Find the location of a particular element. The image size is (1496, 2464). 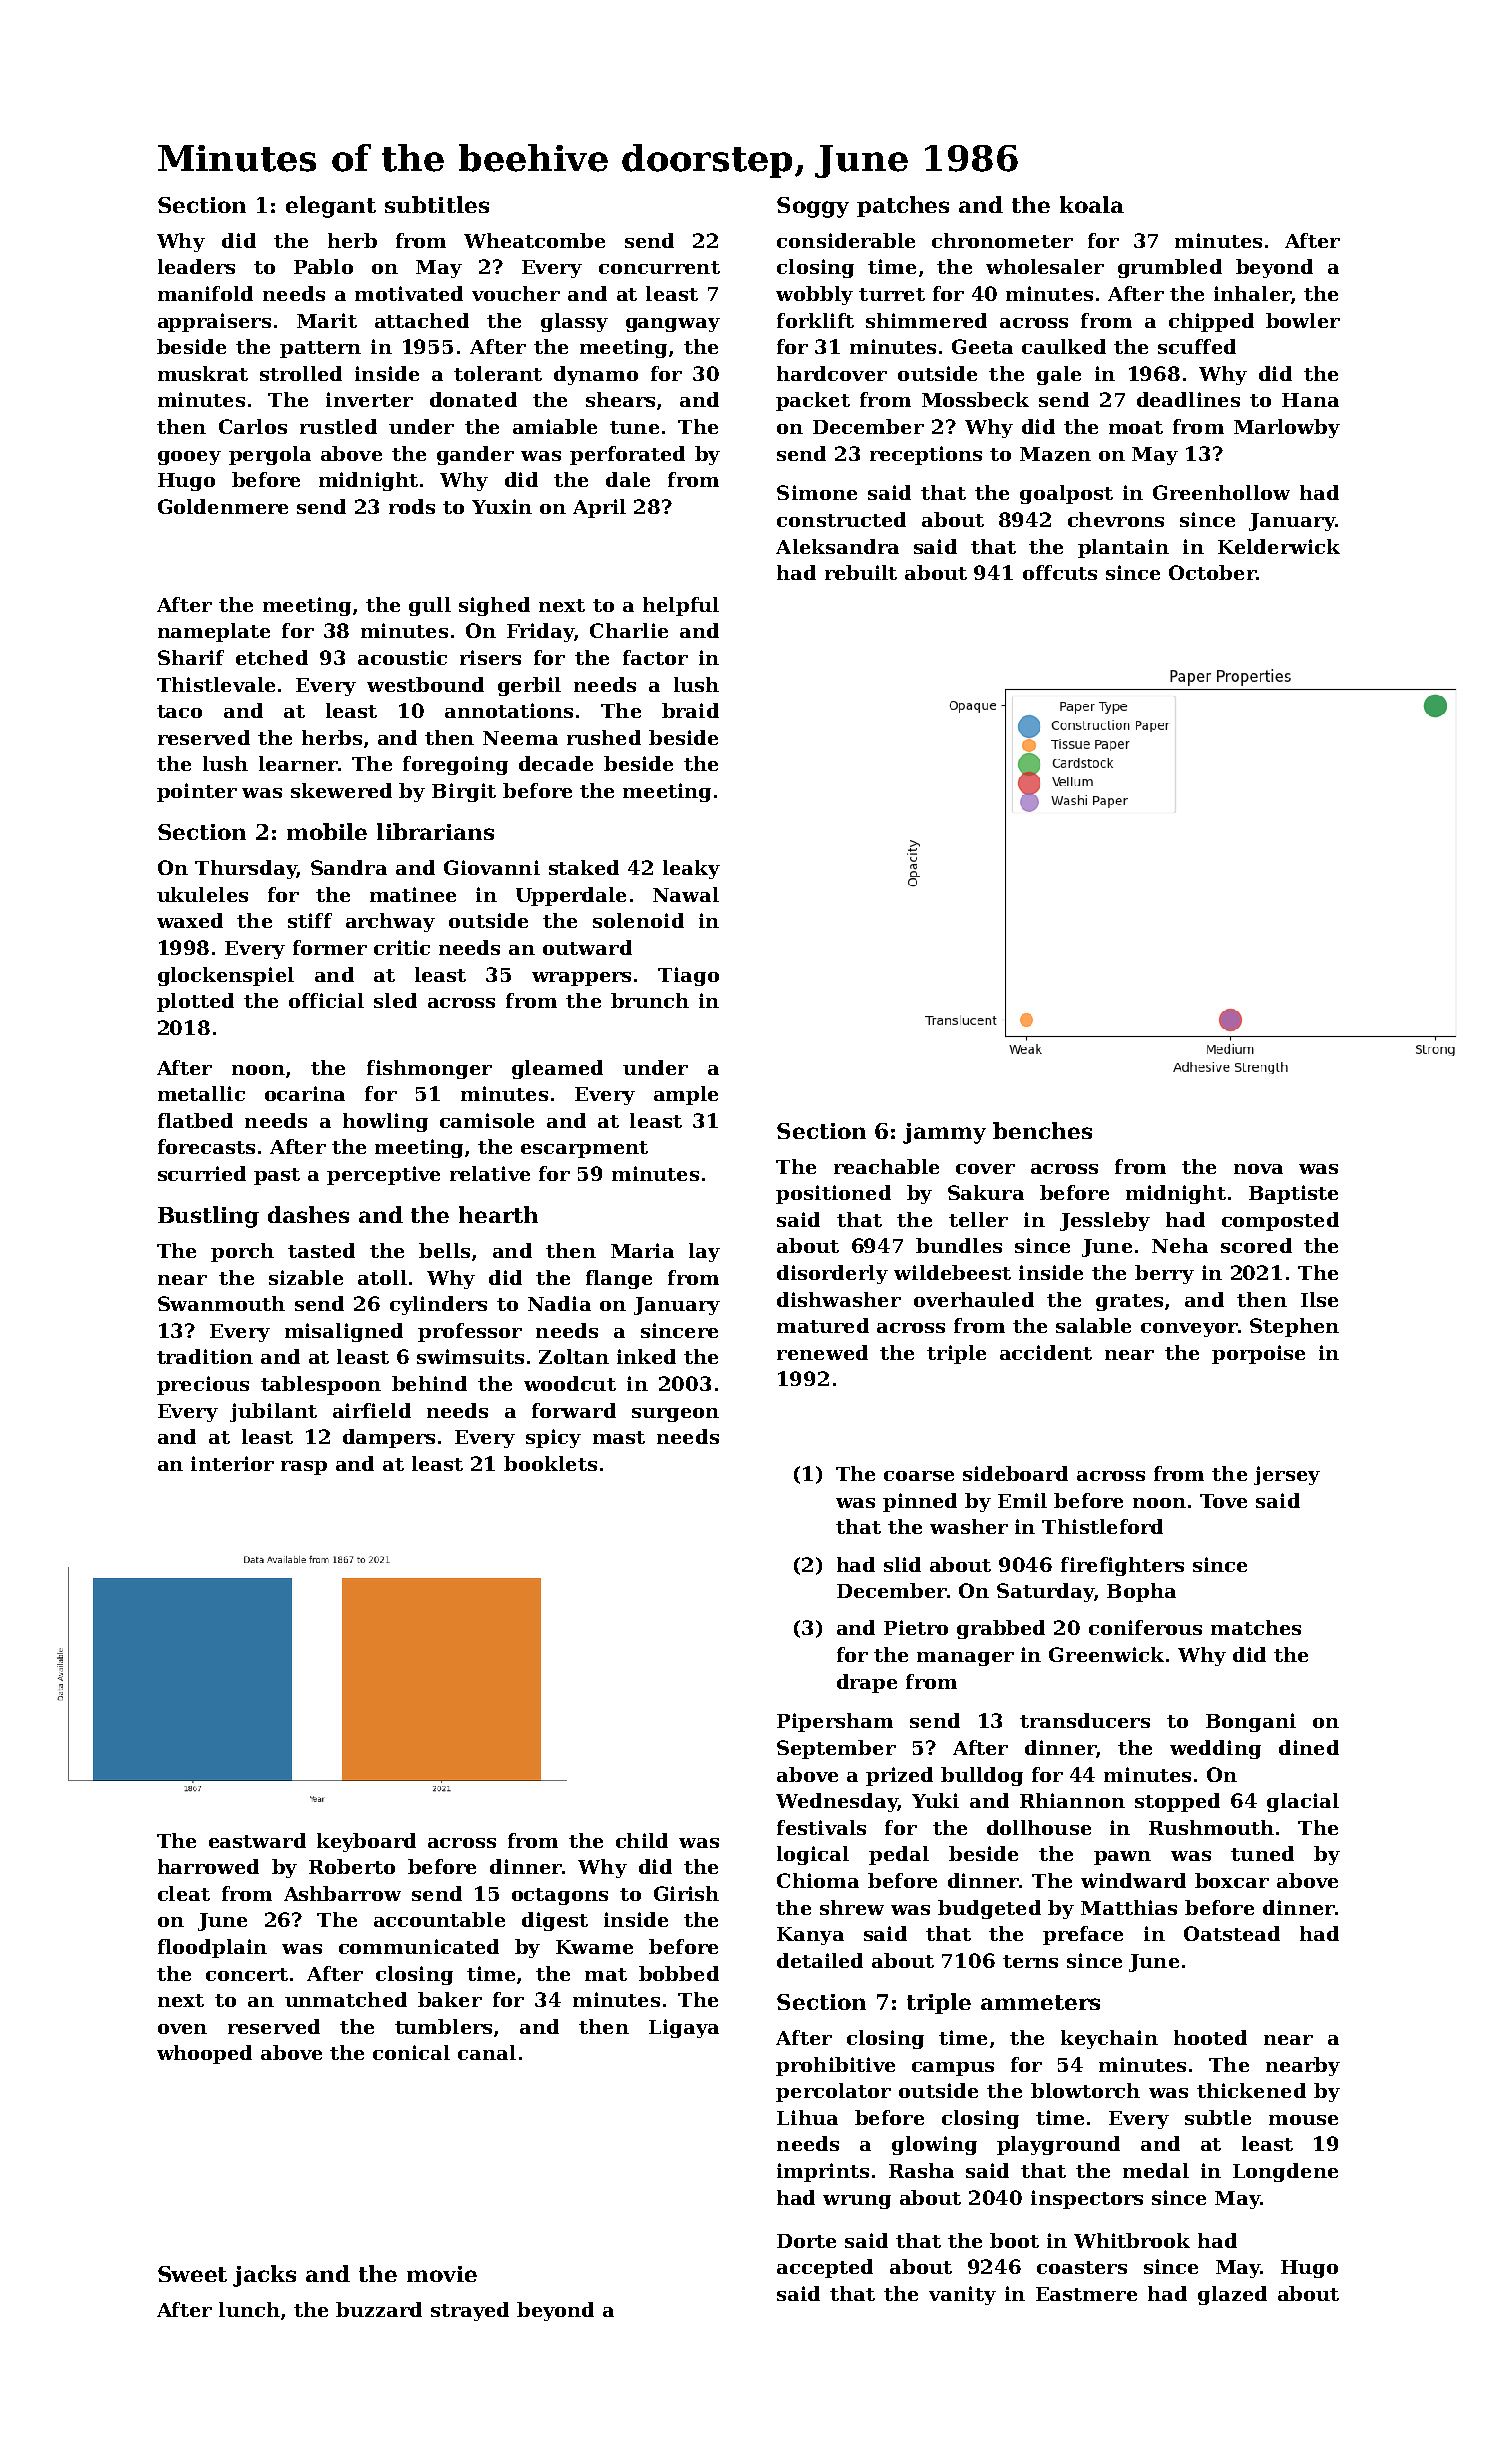

nova is located at coordinates (1258, 1169).
